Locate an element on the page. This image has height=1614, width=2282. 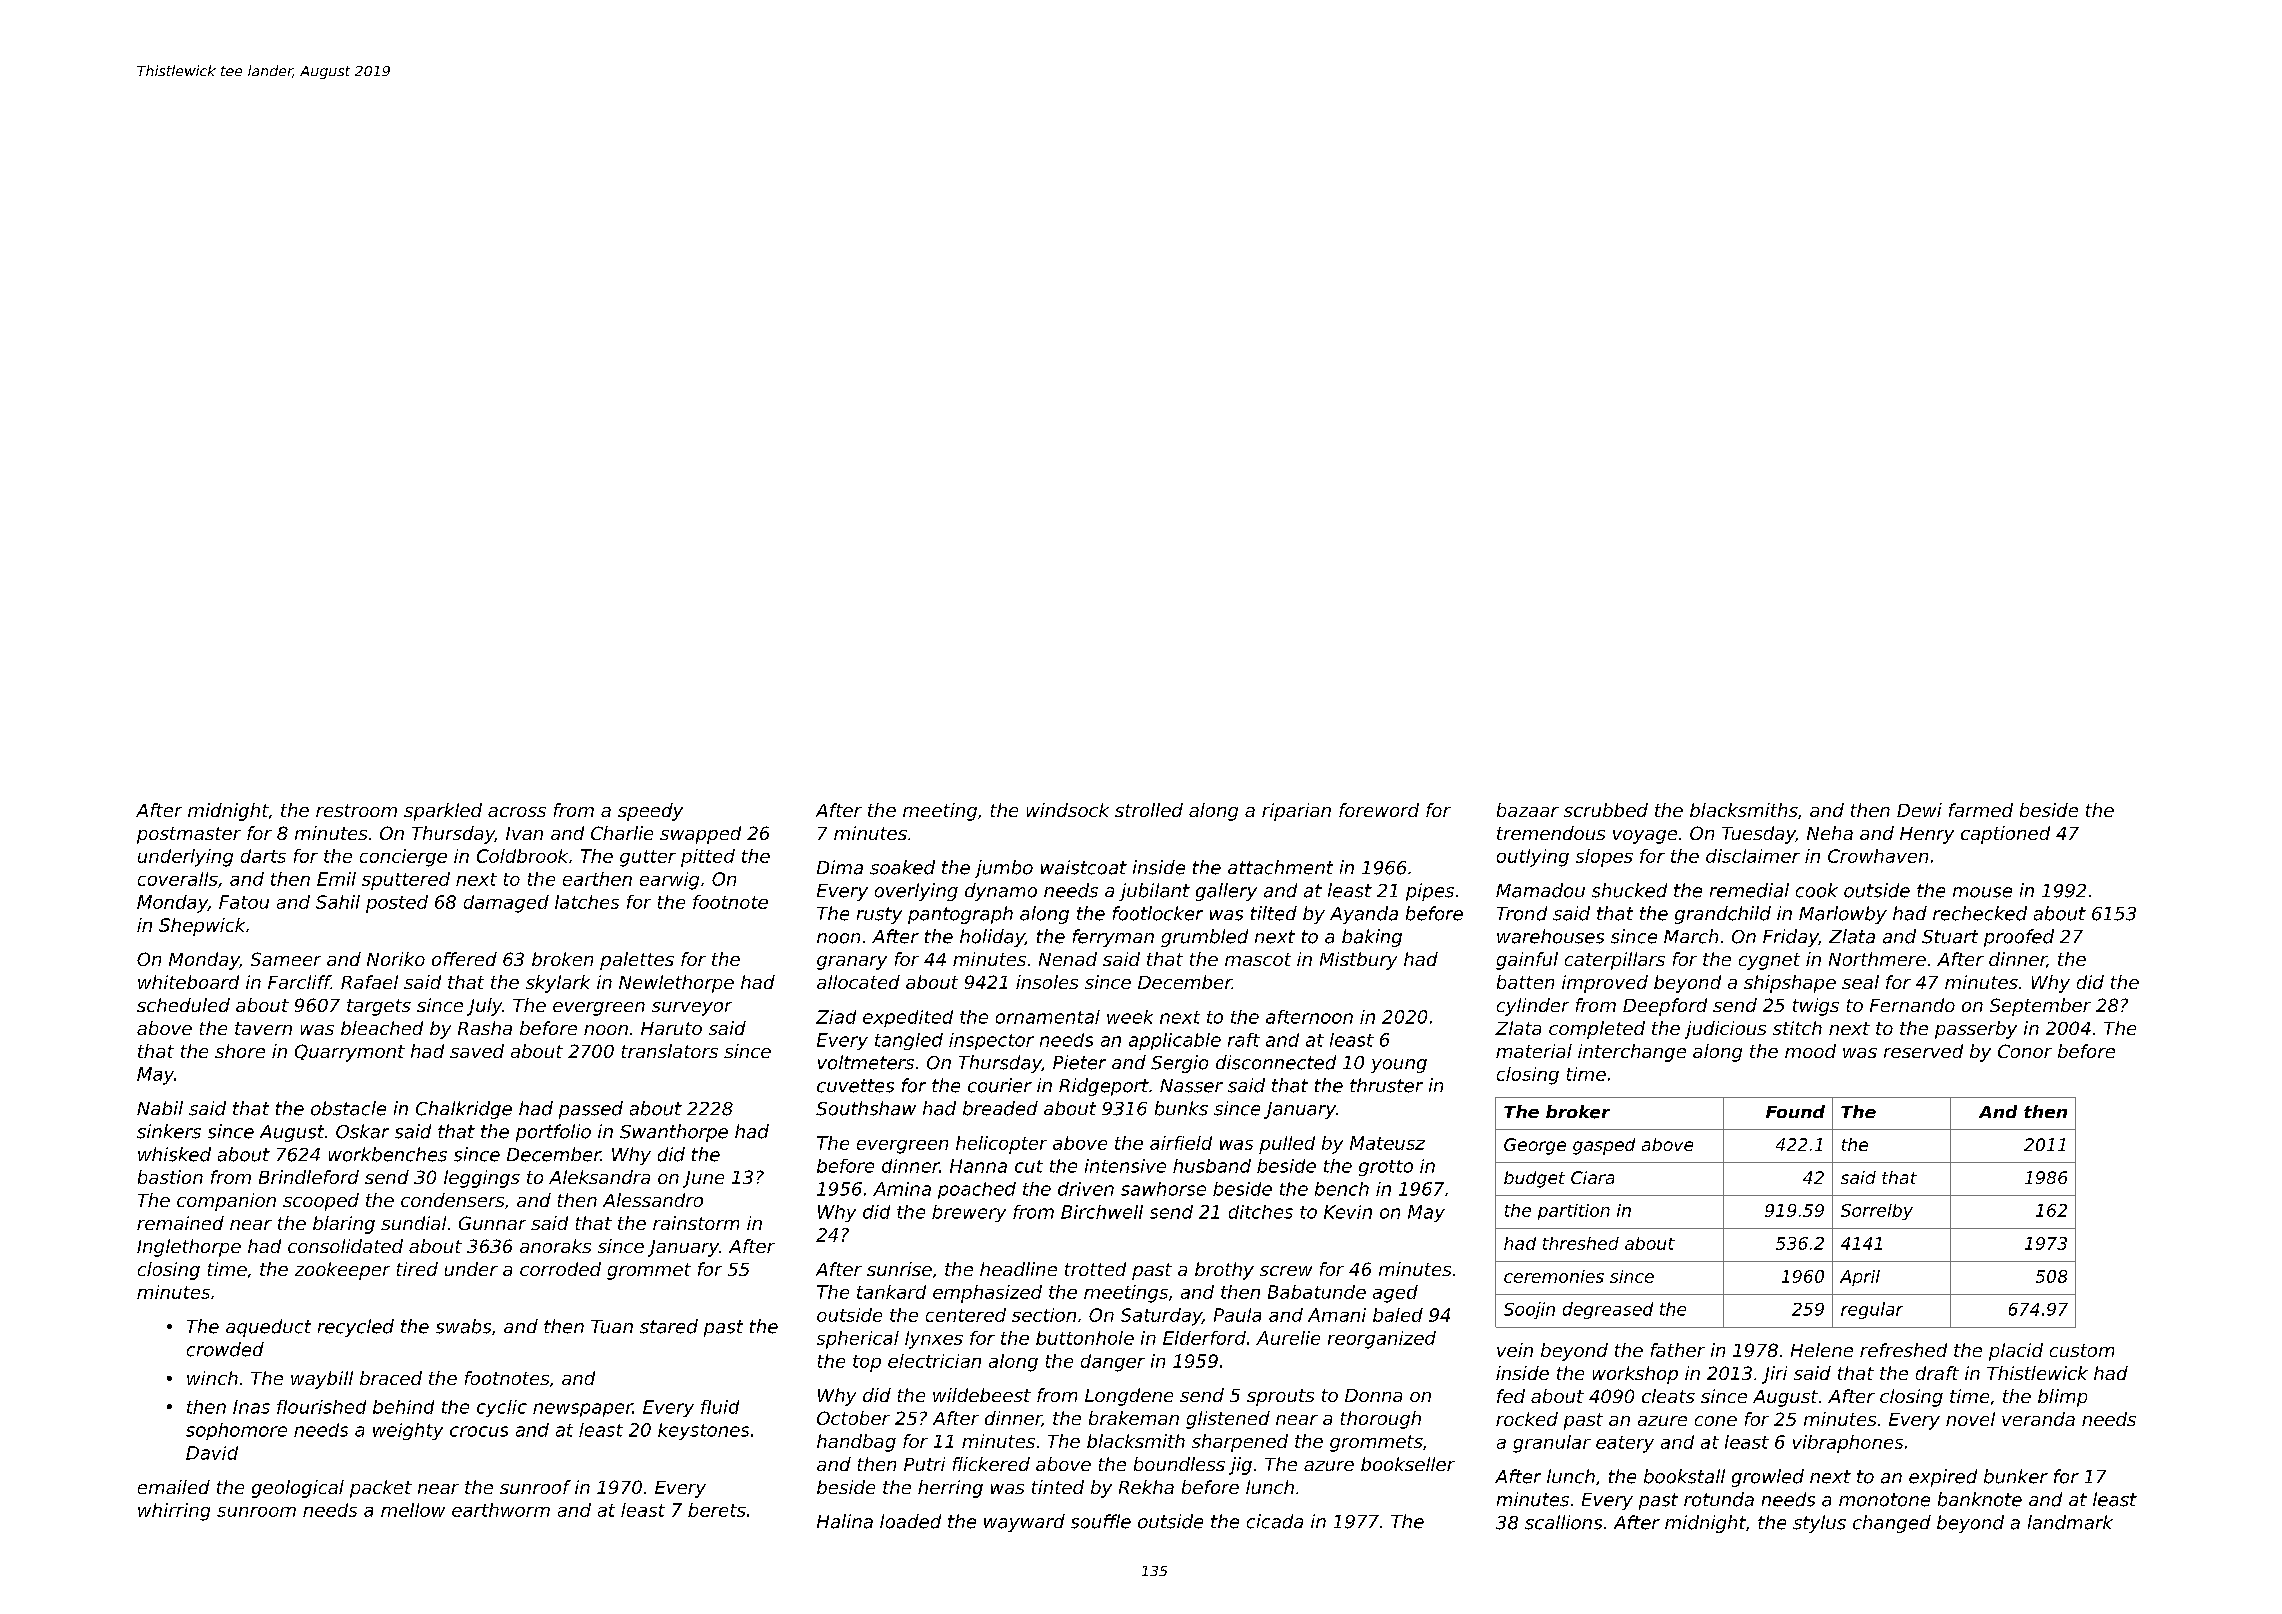
Emil is located at coordinates (336, 879).
